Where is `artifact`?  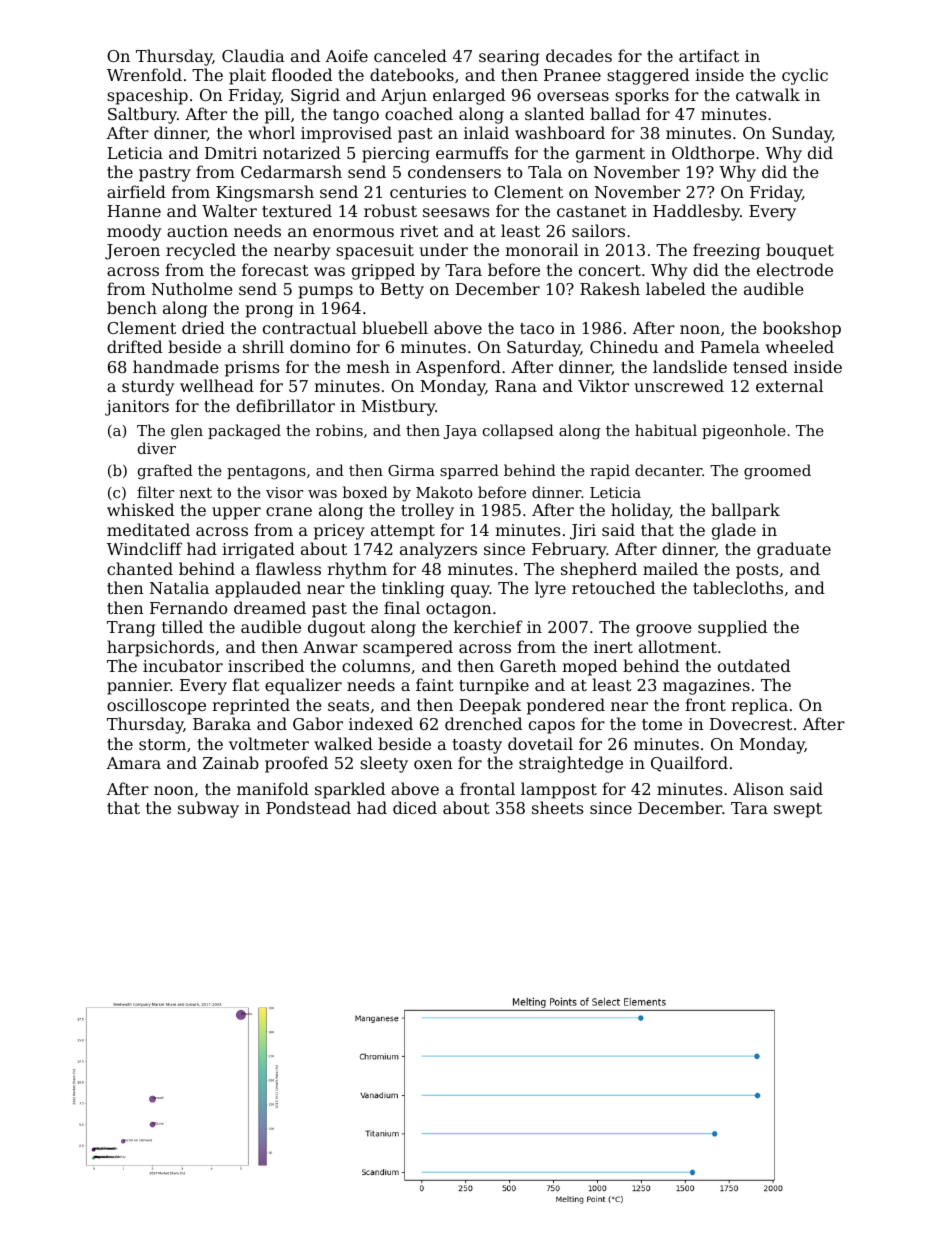
artifact is located at coordinates (709, 55).
